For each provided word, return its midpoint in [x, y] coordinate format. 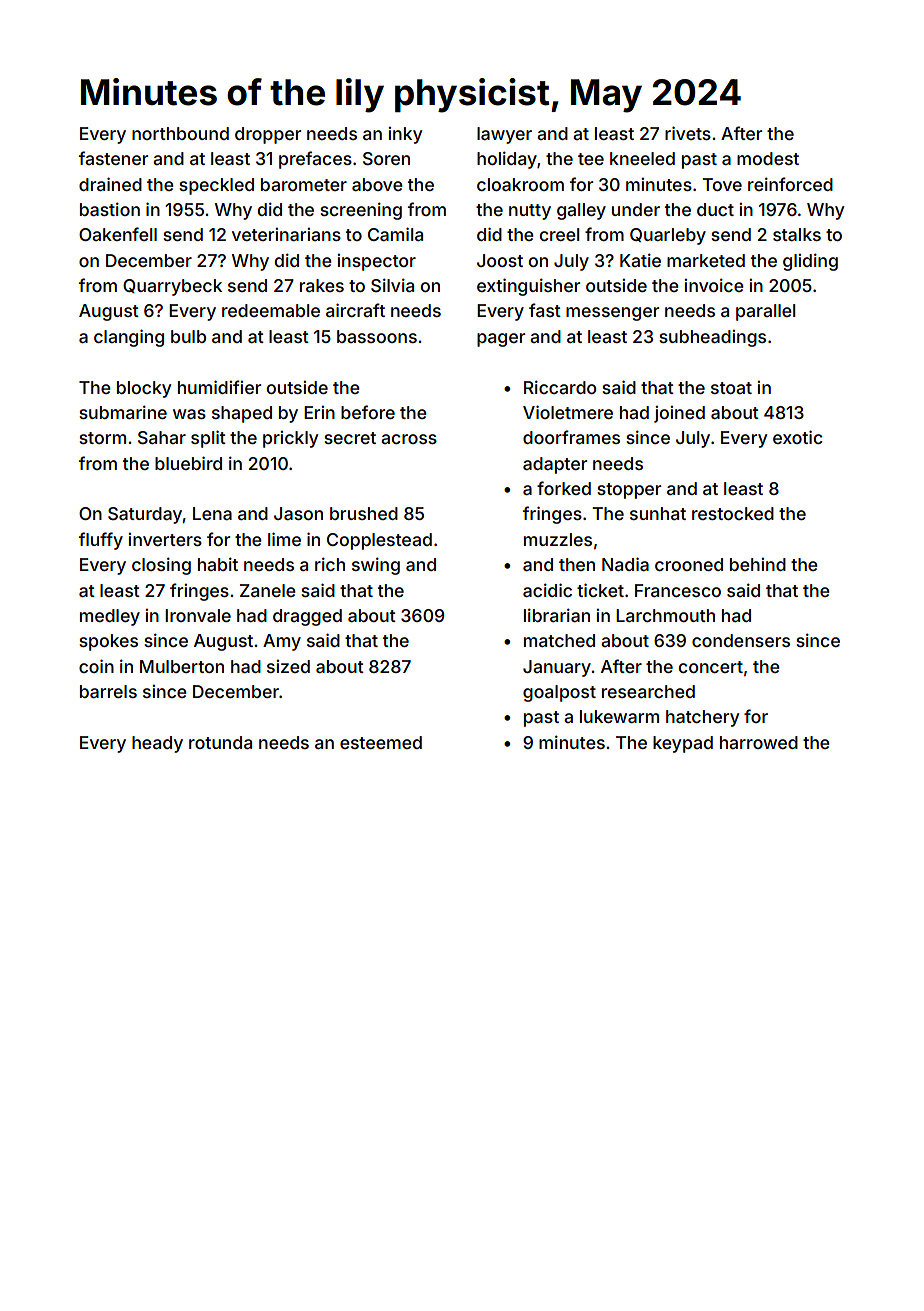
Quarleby [668, 236]
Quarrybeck [172, 287]
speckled [216, 186]
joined [679, 414]
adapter [555, 465]
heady [157, 744]
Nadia [625, 564]
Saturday [145, 515]
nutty [530, 212]
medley [110, 617]
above [377, 184]
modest [768, 158]
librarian [557, 615]
